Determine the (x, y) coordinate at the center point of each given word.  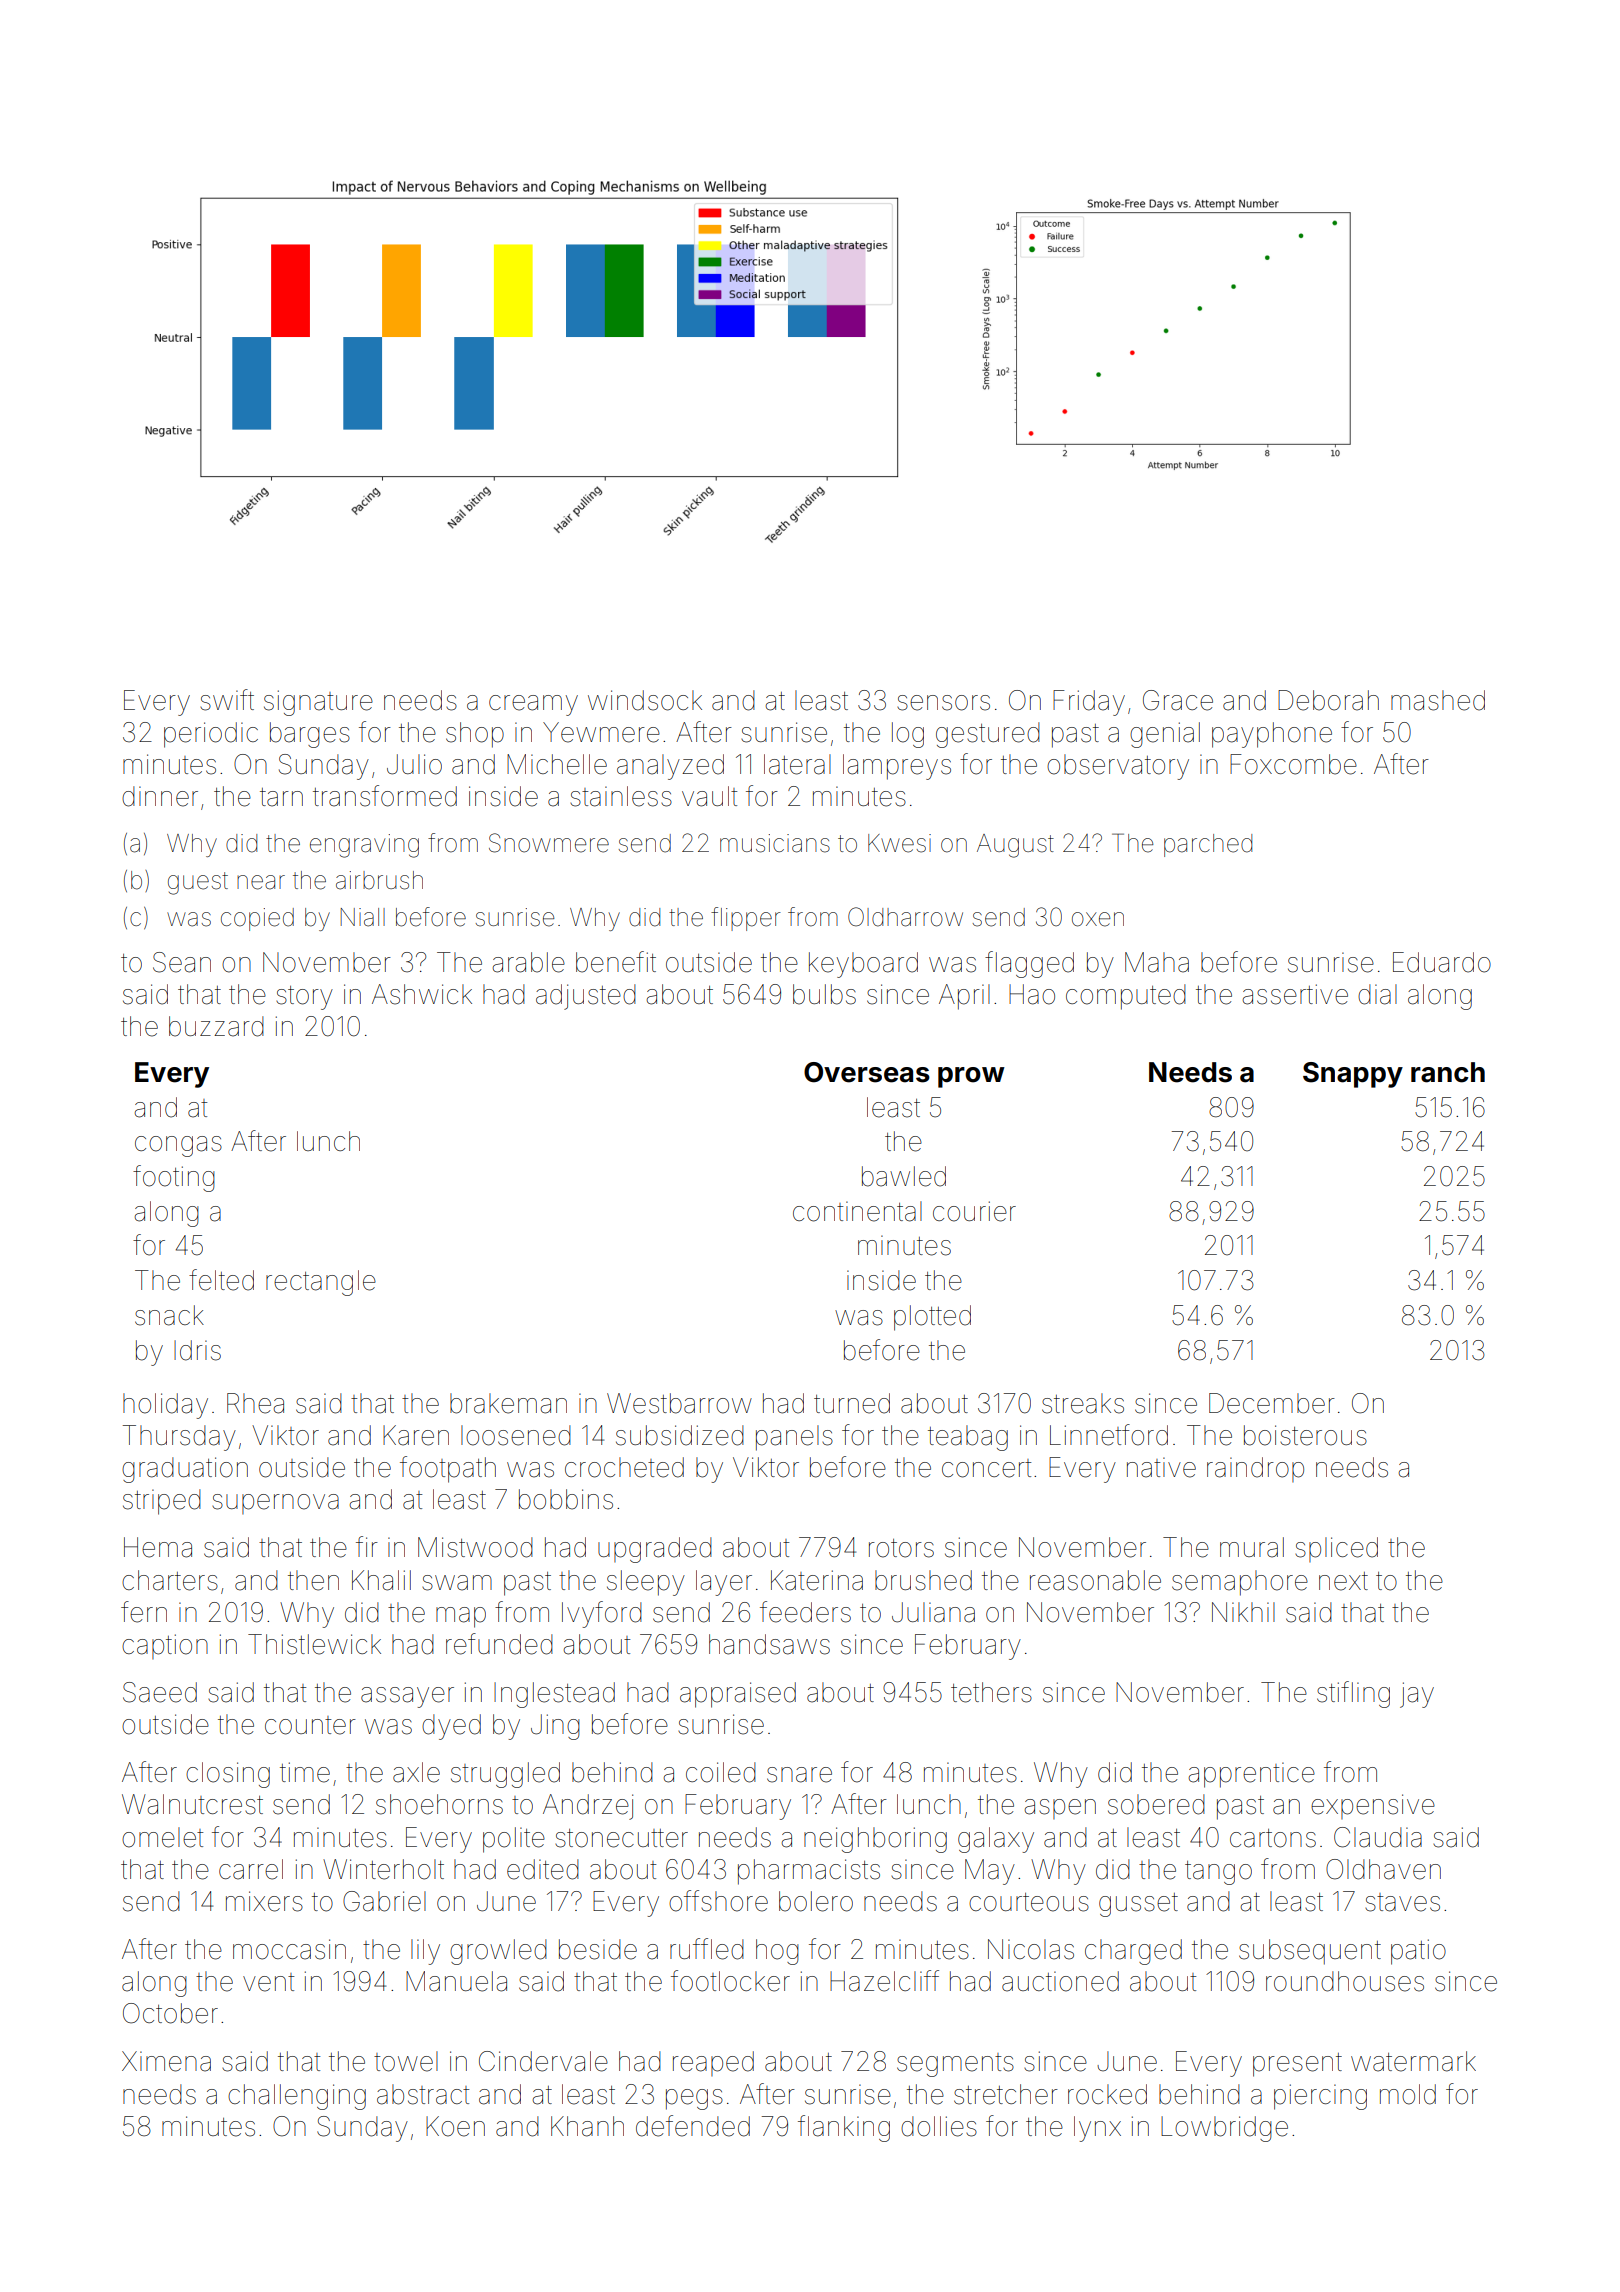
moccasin (289, 1949)
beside (598, 1949)
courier (974, 1211)
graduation (185, 1470)
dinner (160, 796)
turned (852, 1403)
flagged (1029, 964)
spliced (1336, 1549)
